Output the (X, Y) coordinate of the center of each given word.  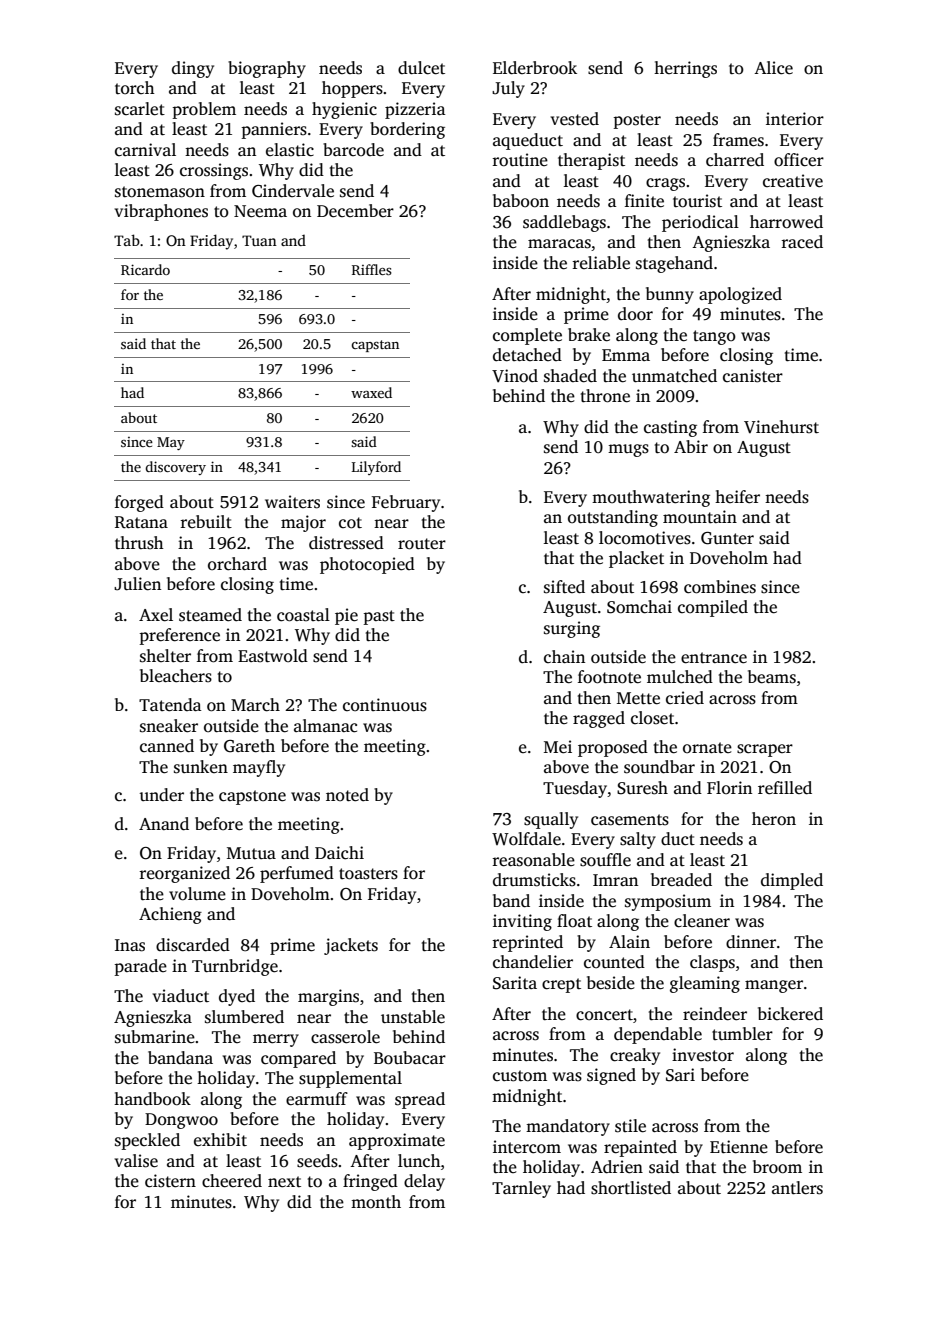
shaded (570, 376)
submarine (155, 1037)
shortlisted (631, 1188)
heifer (737, 497)
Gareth (249, 746)
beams (772, 677)
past (379, 617)
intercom (527, 1147)
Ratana (141, 522)
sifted (564, 587)
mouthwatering (651, 498)
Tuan (259, 240)
